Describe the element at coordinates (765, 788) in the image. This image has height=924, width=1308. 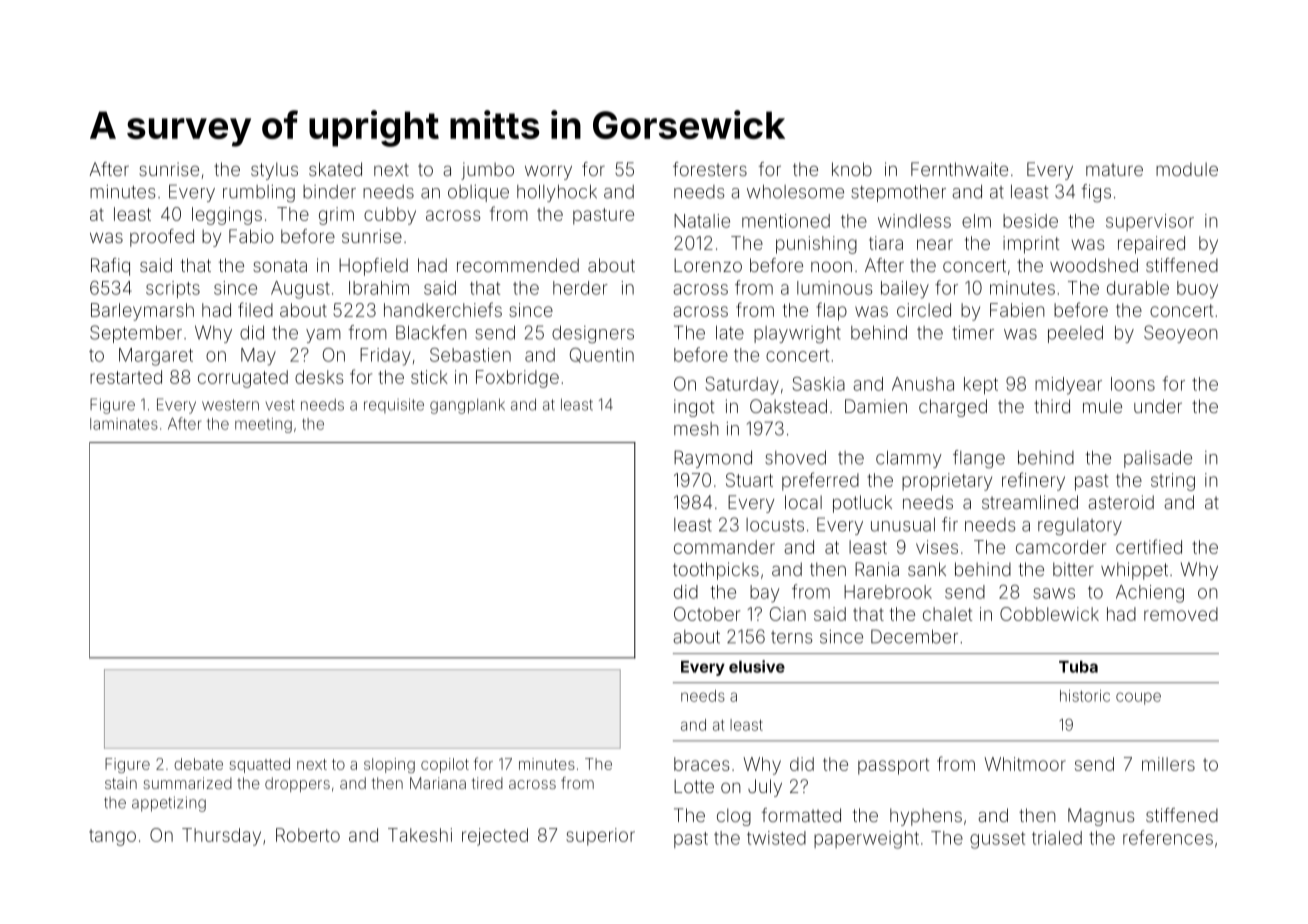
I see `July` at that location.
